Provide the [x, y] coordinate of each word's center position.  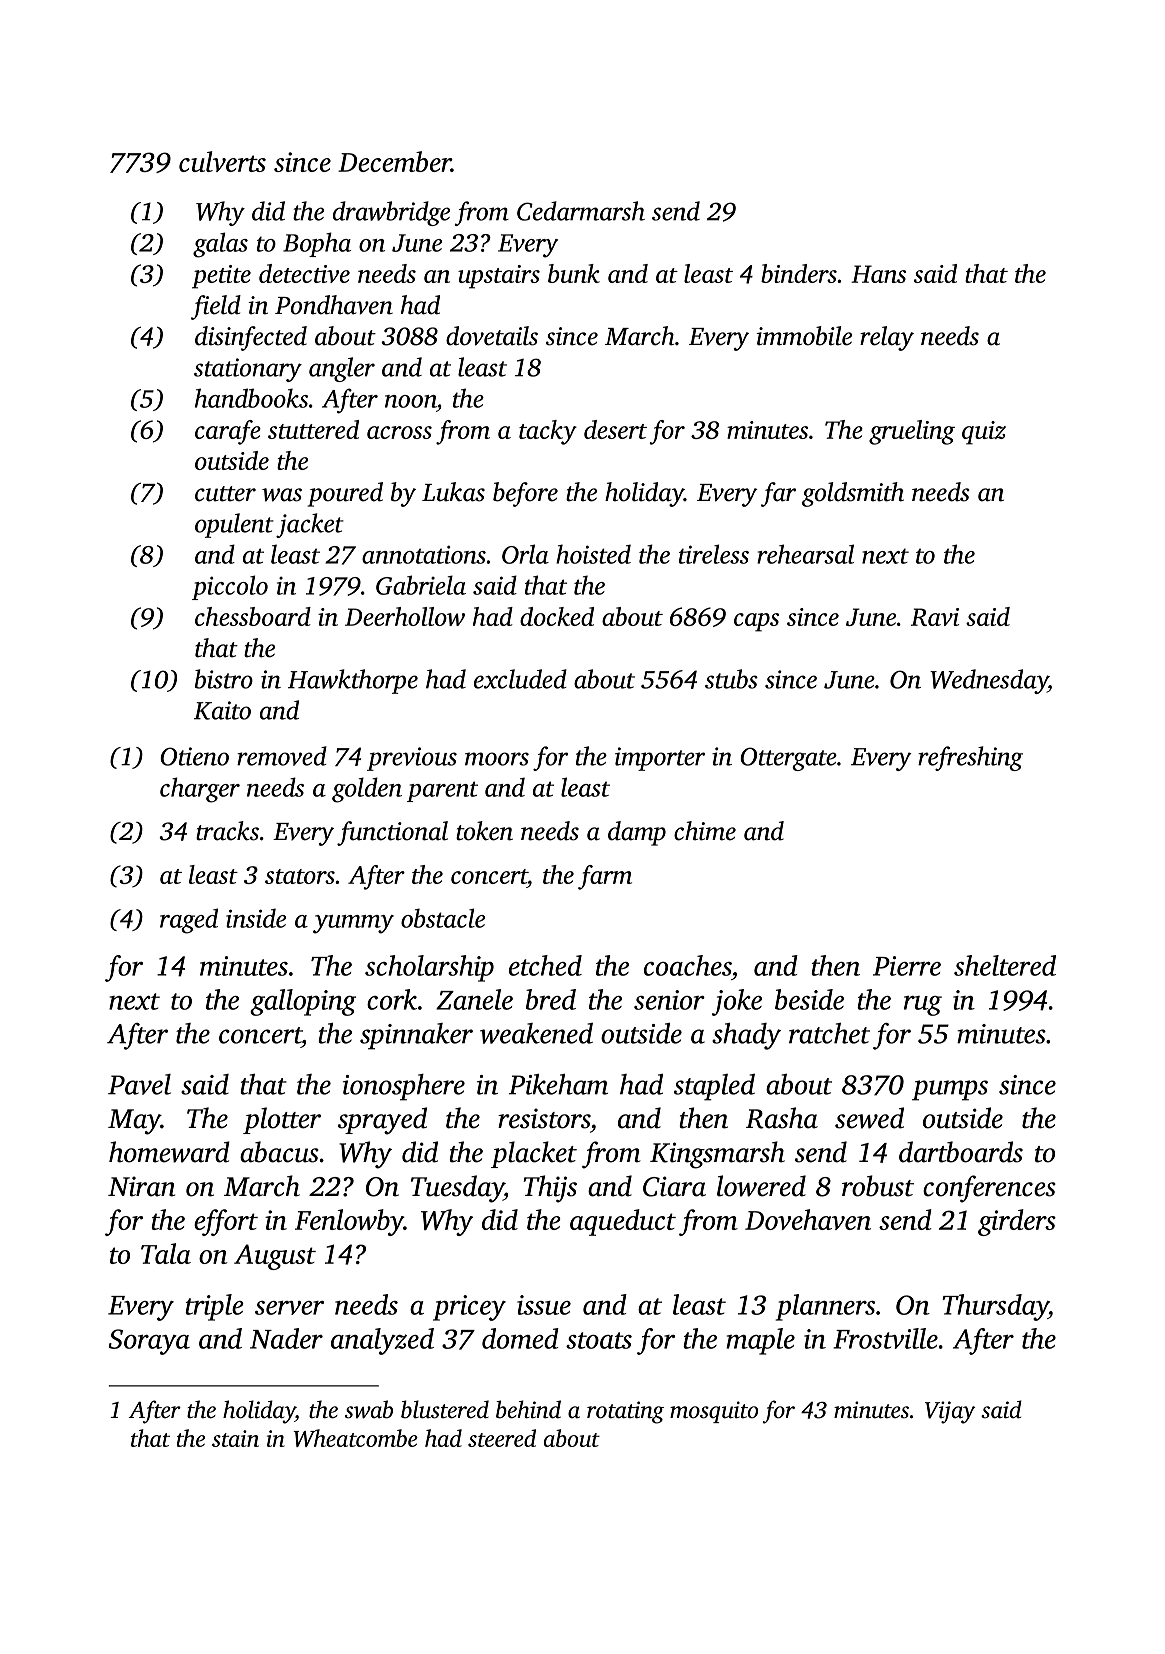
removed [282, 756]
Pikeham [558, 1084]
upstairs [499, 277]
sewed [869, 1118]
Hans [878, 274]
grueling [912, 432]
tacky [548, 432]
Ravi [935, 617]
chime [705, 831]
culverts [222, 161]
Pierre [907, 966]
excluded [520, 679]
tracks [227, 831]
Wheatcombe [355, 1438]
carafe [228, 432]
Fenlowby [349, 1222]
